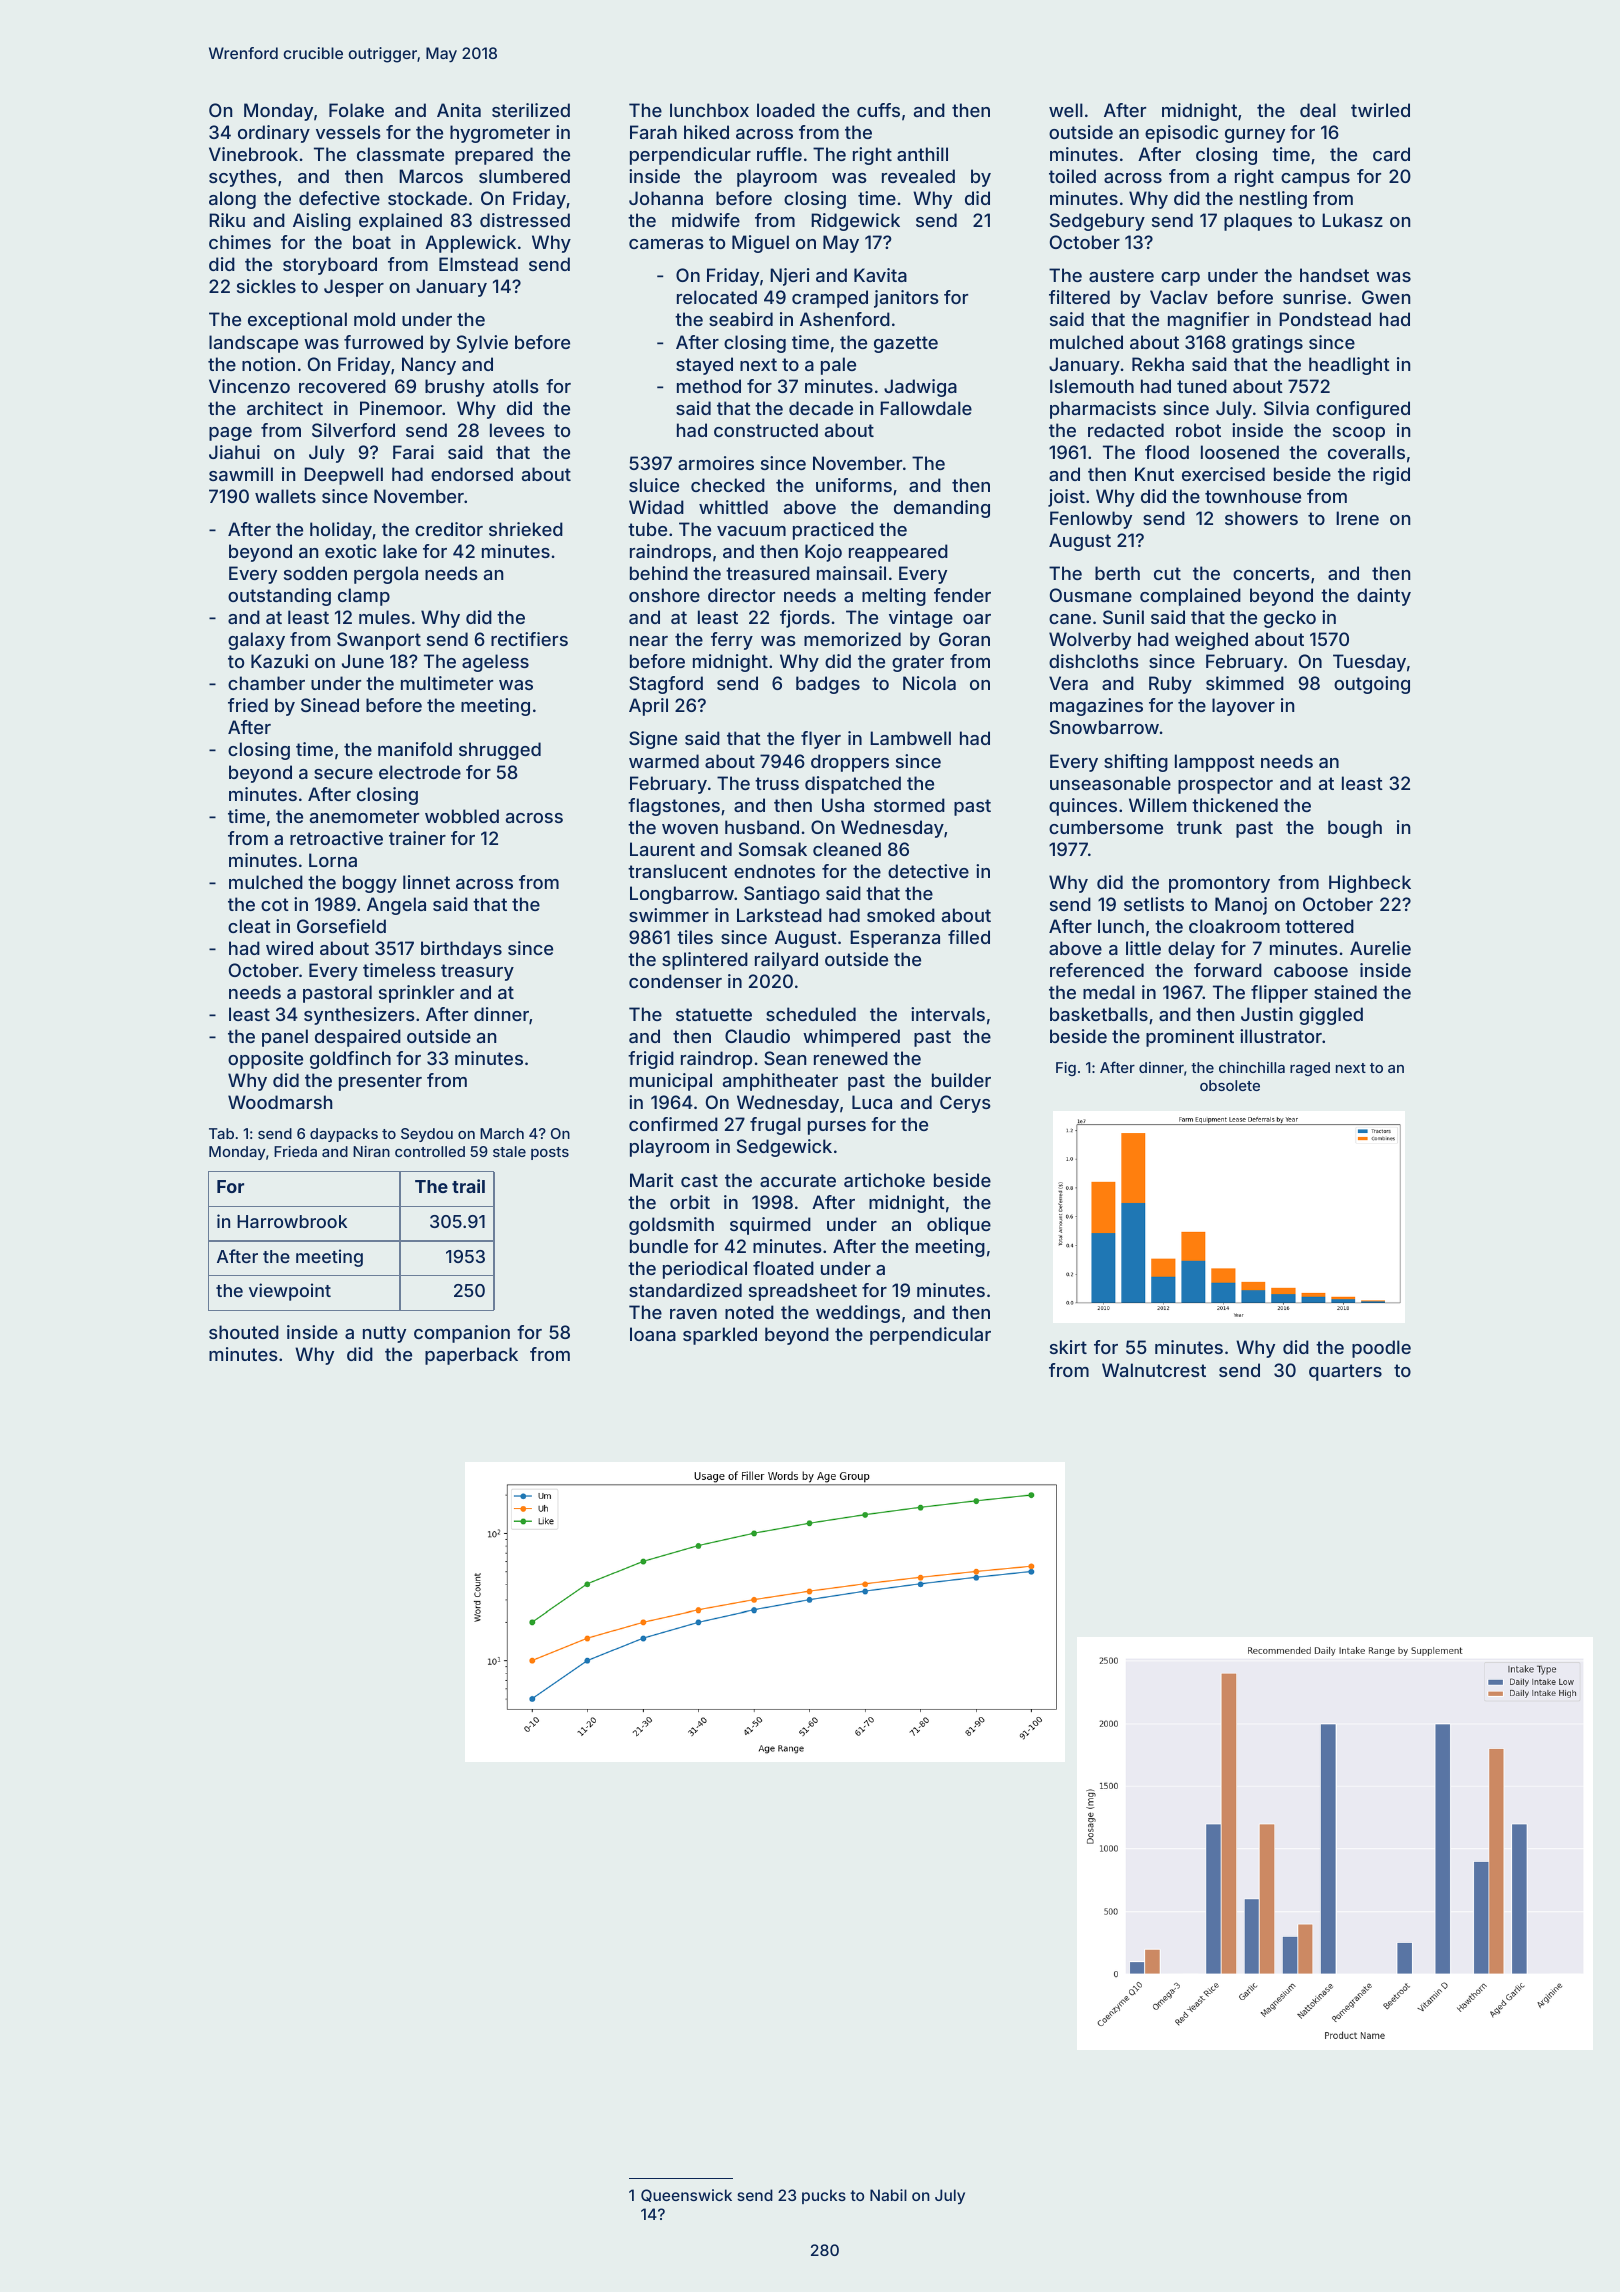 The image size is (1620, 2292). What do you see at coordinates (824, 2196) in the screenshot?
I see `pucks` at bounding box center [824, 2196].
